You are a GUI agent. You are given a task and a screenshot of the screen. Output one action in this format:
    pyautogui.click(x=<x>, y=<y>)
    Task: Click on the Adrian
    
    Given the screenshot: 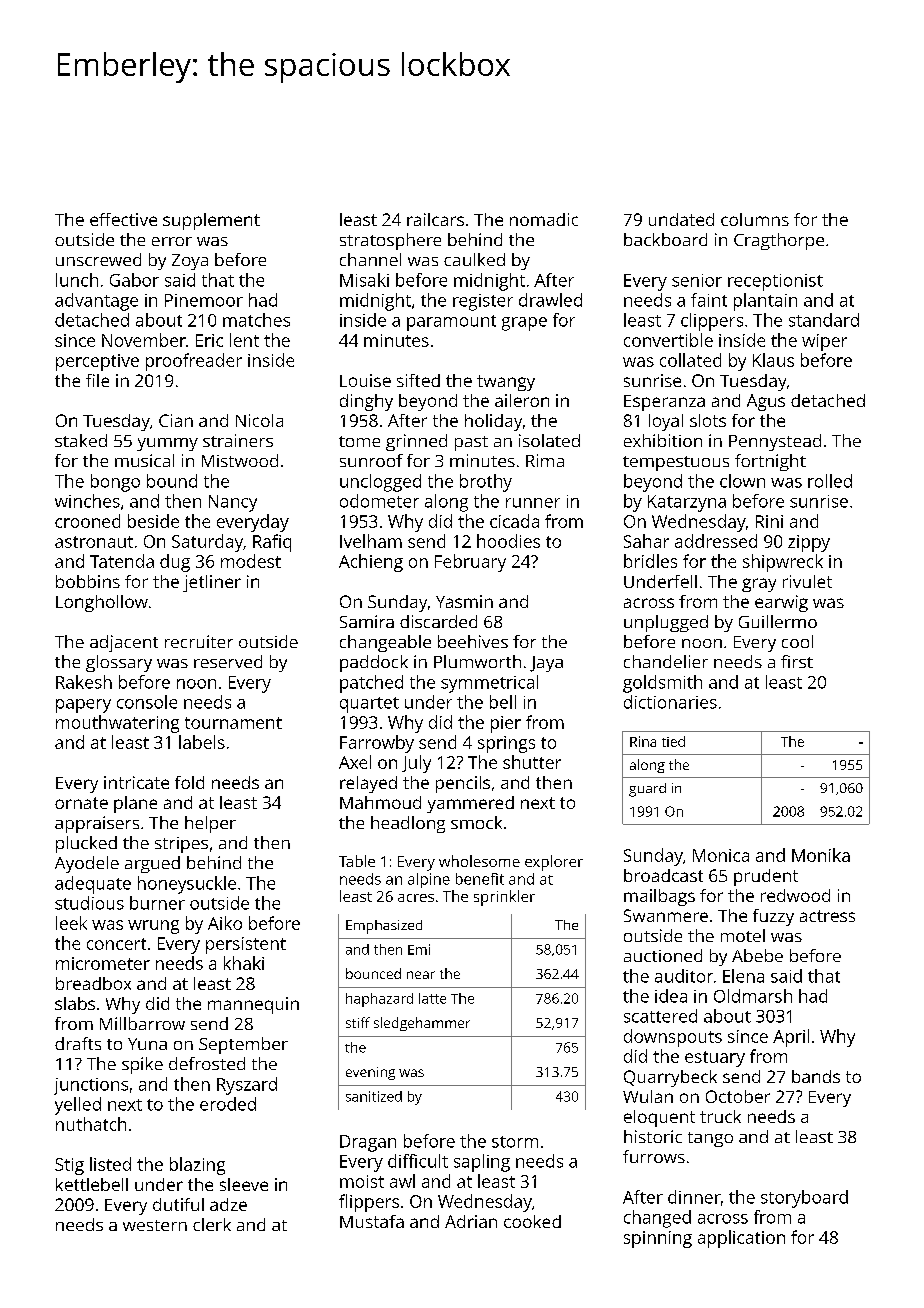 What is the action you would take?
    pyautogui.click(x=471, y=1221)
